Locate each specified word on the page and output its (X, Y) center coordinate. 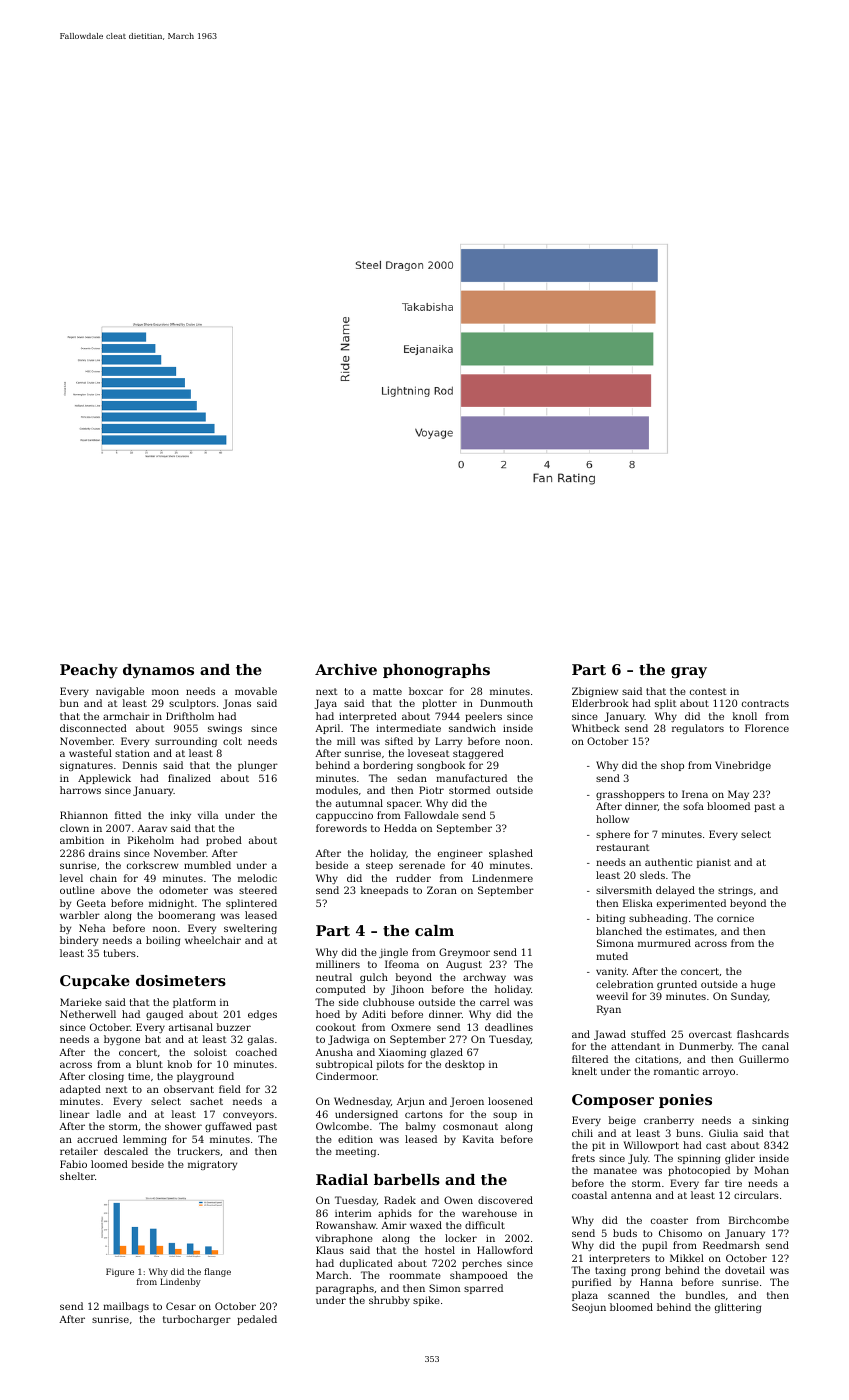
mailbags (126, 1307)
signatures (86, 766)
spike (426, 1301)
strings (735, 891)
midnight (171, 904)
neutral (334, 977)
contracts (765, 703)
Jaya (325, 704)
